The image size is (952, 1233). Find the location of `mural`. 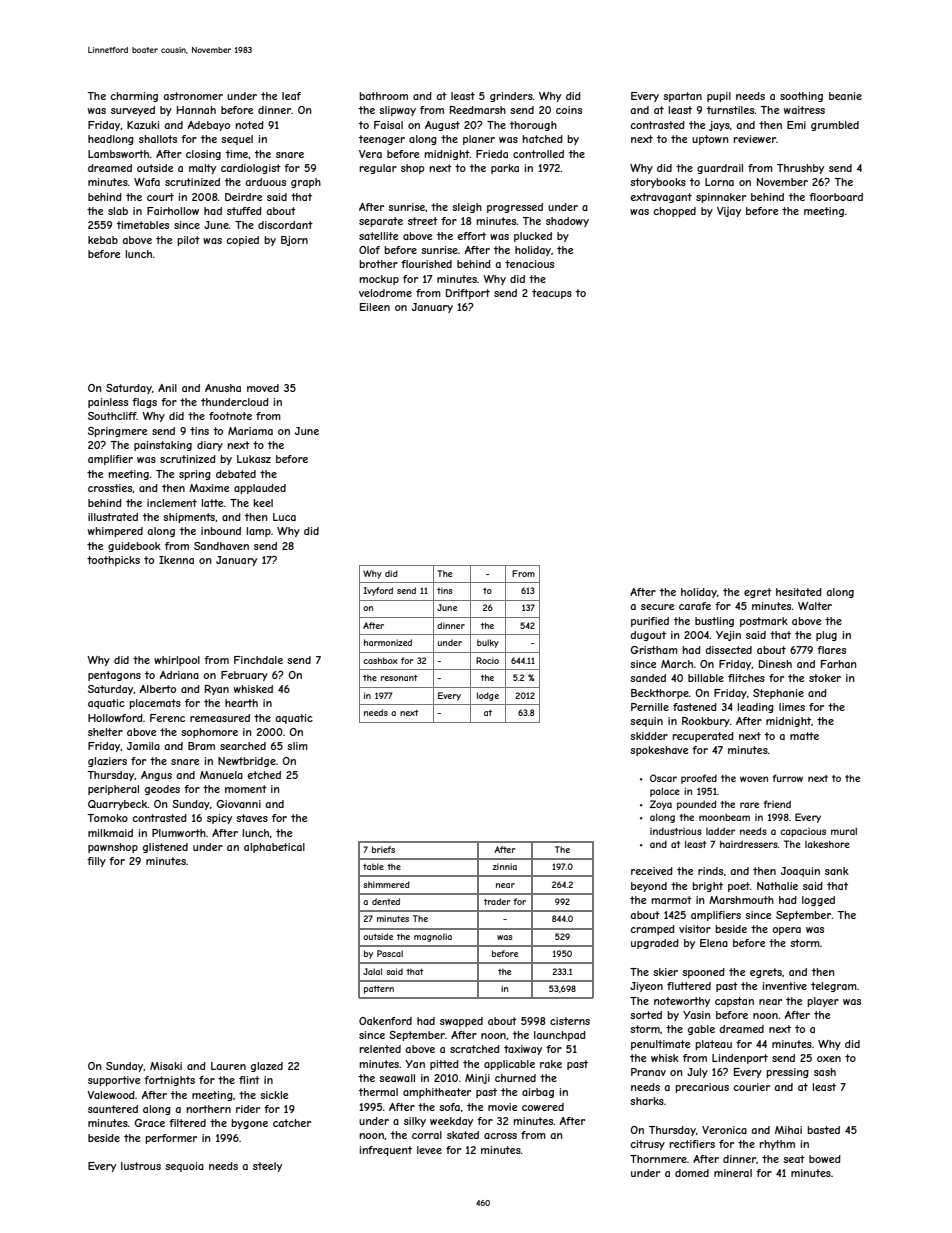

mural is located at coordinates (844, 831).
